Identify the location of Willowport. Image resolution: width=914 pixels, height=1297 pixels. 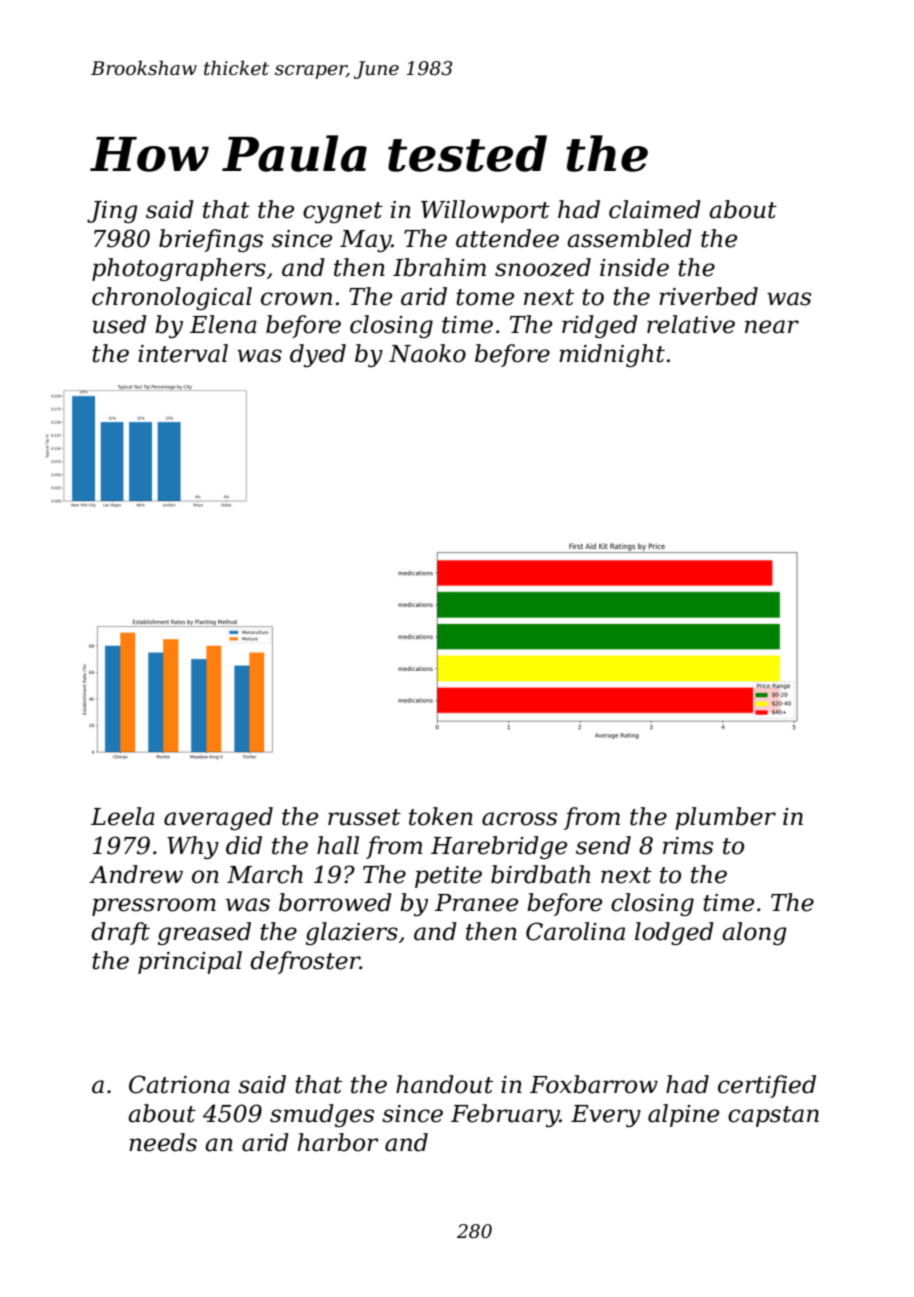
(485, 211).
